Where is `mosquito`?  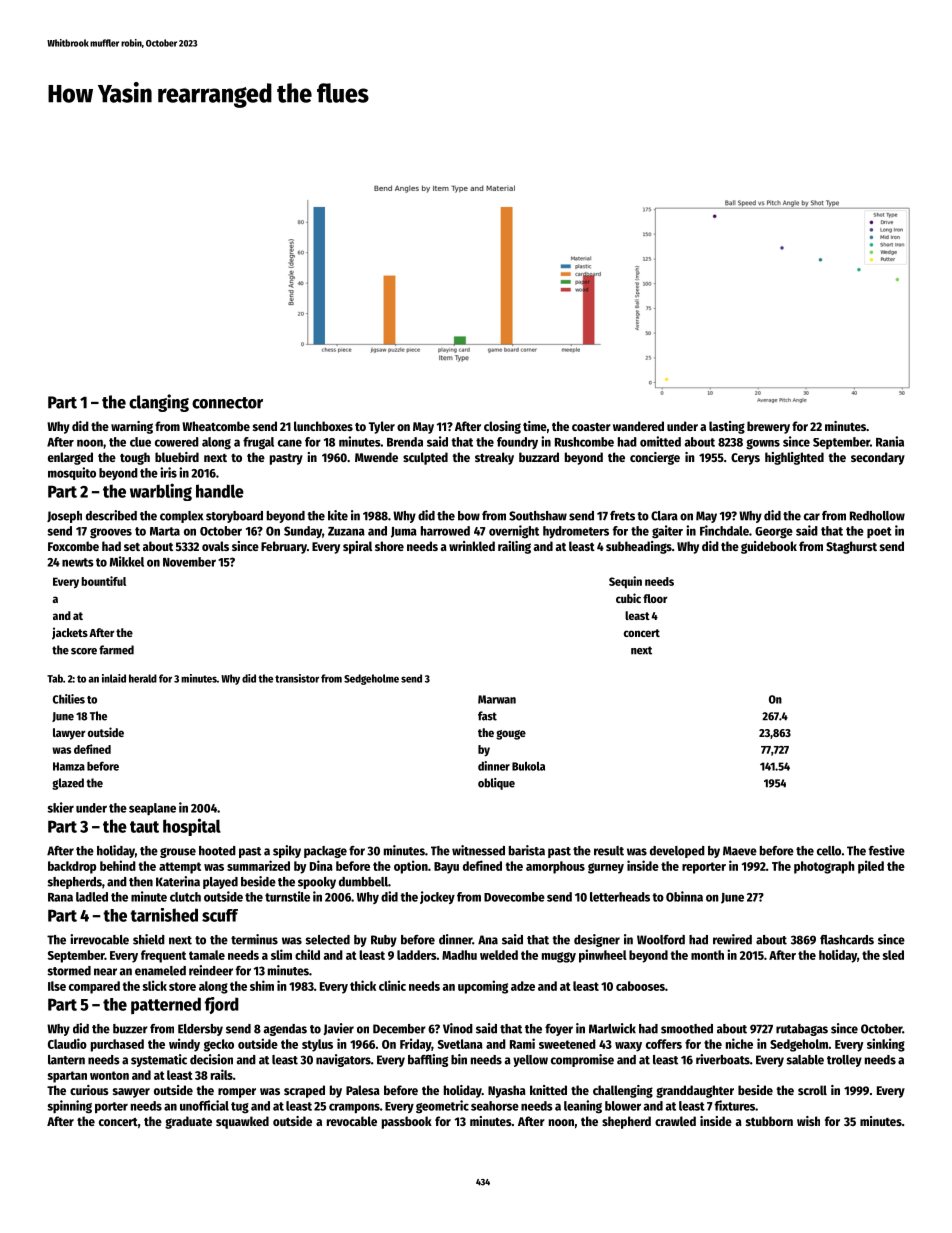
mosquito is located at coordinates (72, 473).
